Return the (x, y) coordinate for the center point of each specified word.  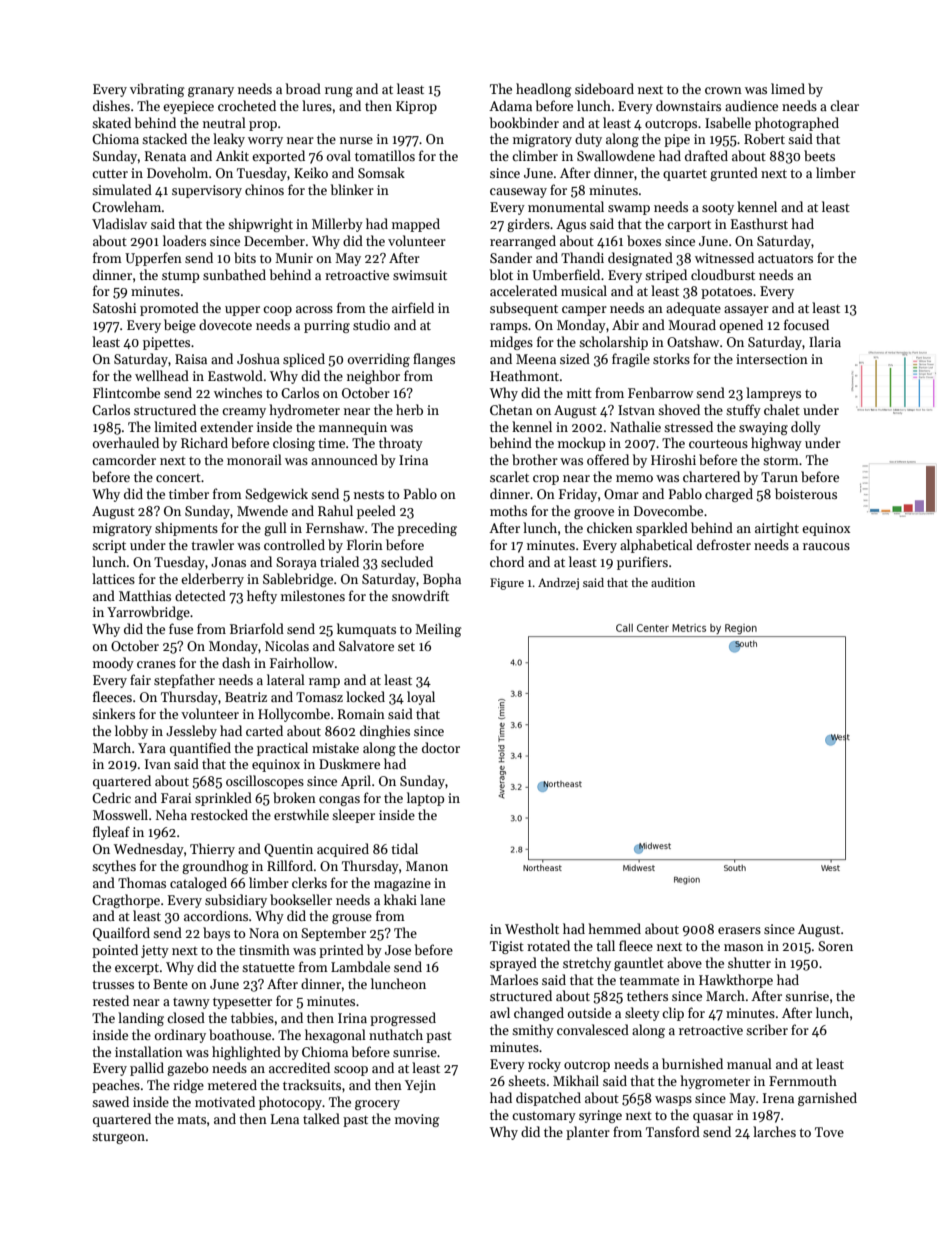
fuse (181, 628)
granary (211, 92)
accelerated (523, 290)
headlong (544, 90)
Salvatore (366, 645)
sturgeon (118, 1138)
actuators (785, 258)
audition (673, 582)
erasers (739, 930)
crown (723, 90)
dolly (806, 428)
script (109, 546)
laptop (425, 799)
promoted (169, 309)
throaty (401, 444)
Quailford (121, 934)
